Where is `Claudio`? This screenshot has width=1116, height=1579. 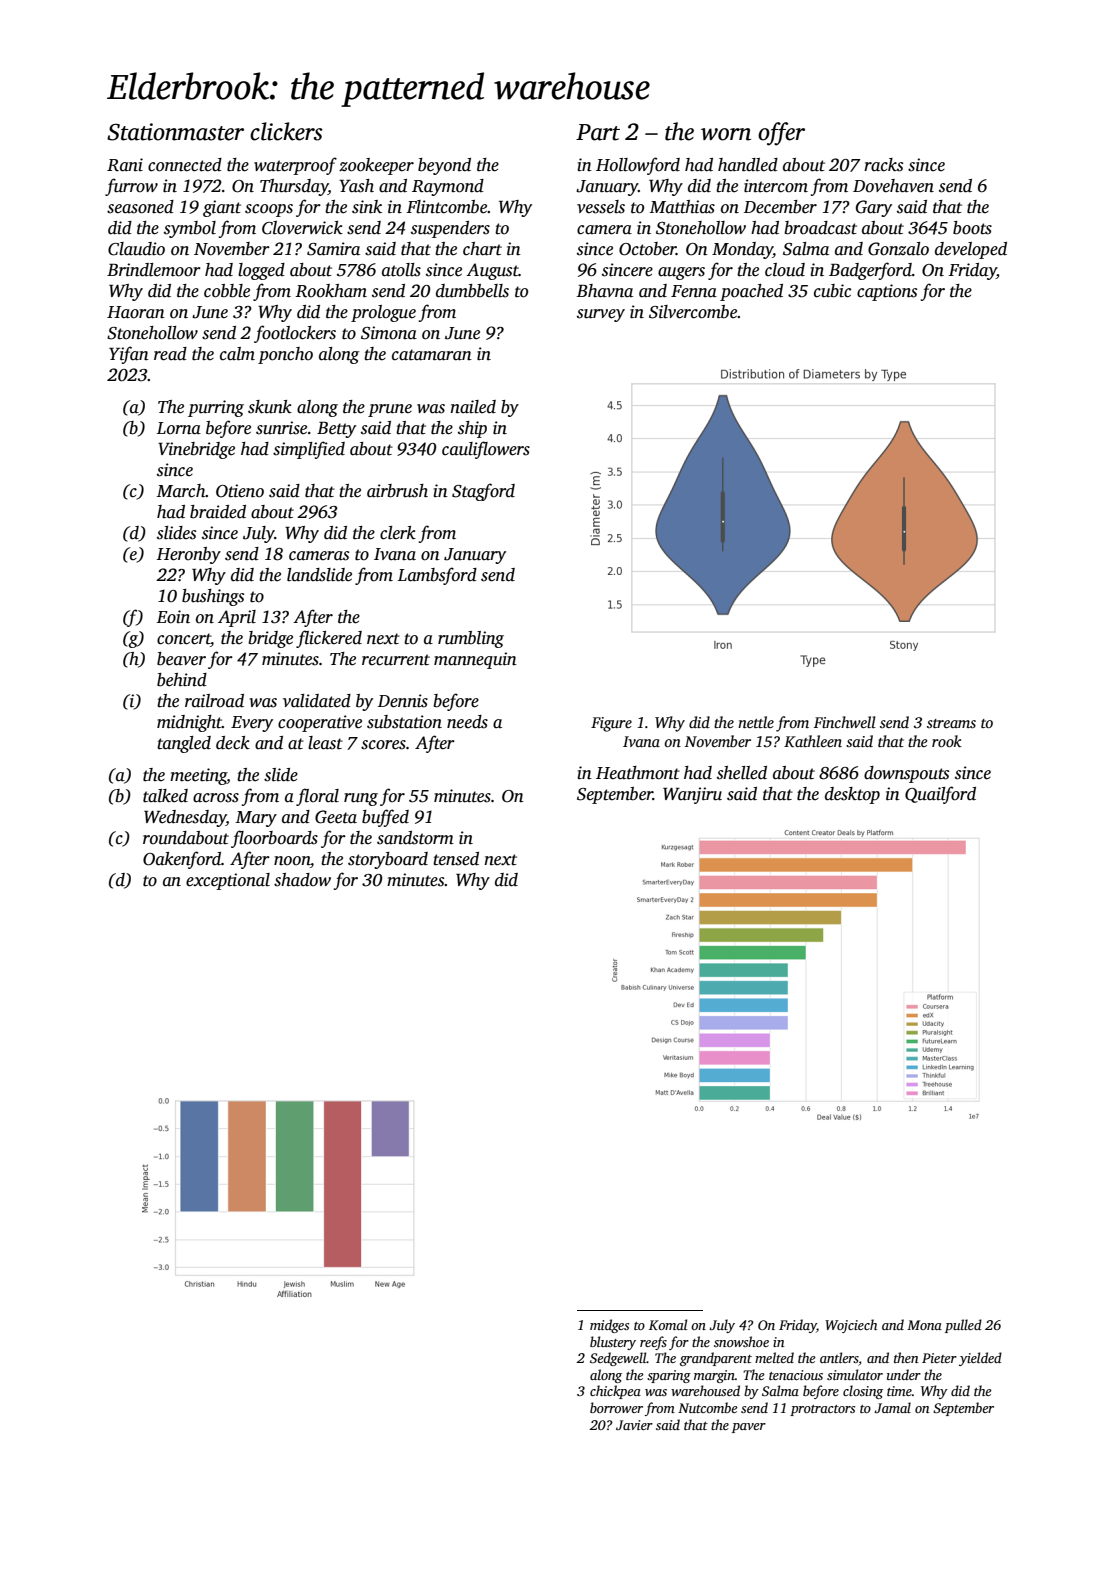 Claudio is located at coordinates (136, 249).
